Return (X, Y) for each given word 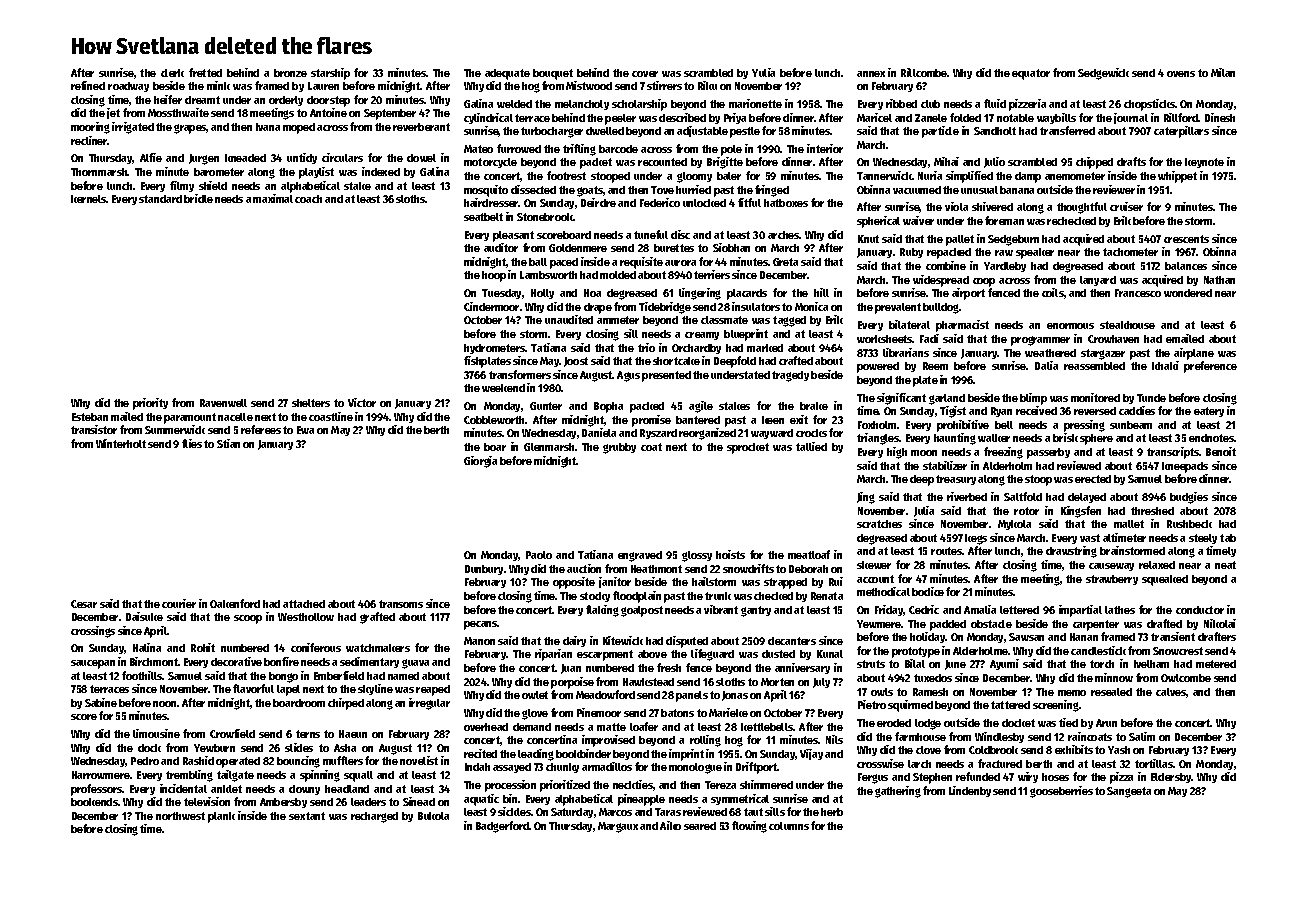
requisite (641, 263)
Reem (935, 366)
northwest (180, 816)
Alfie (151, 157)
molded (618, 275)
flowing (749, 827)
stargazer (1103, 354)
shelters (311, 403)
